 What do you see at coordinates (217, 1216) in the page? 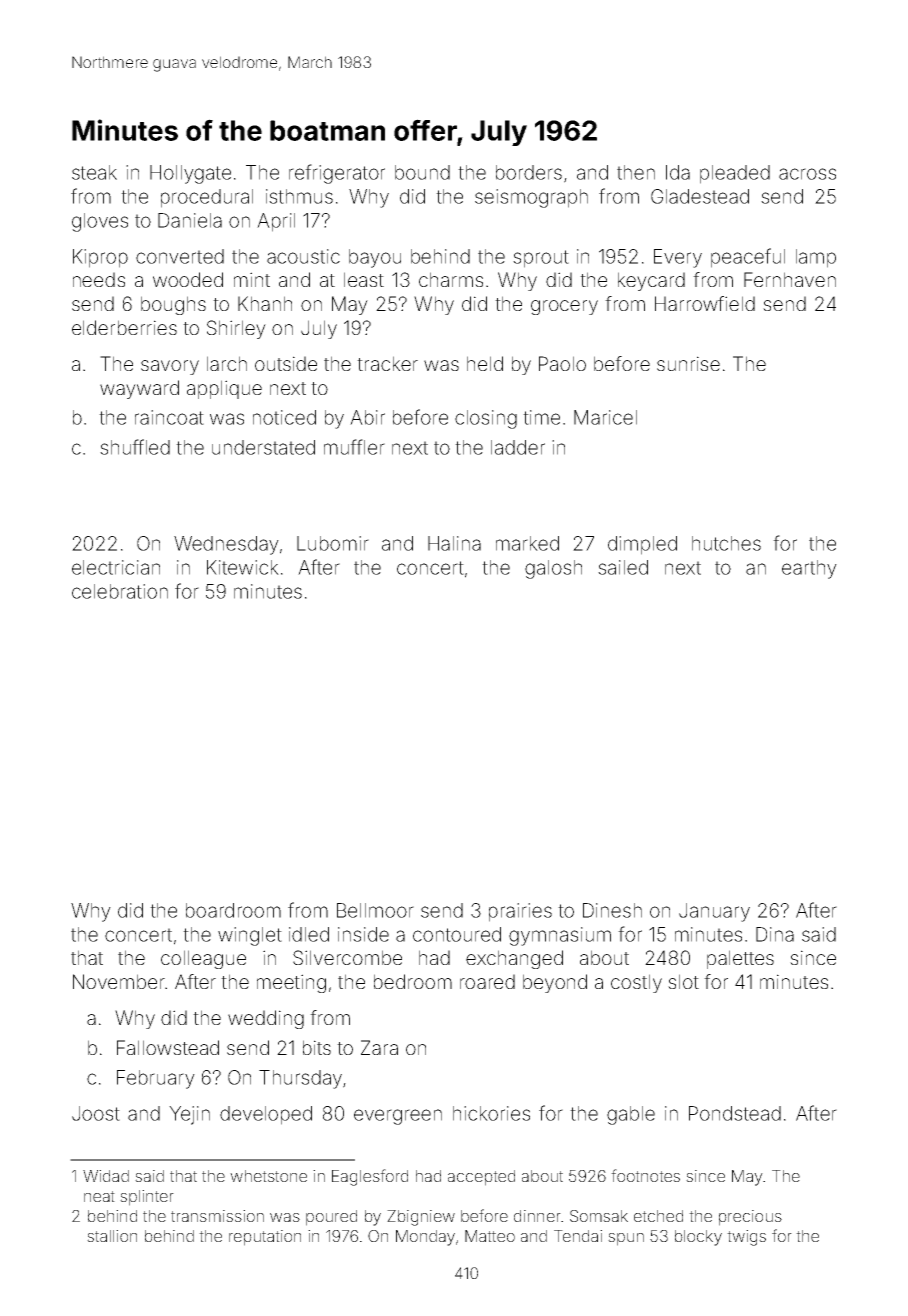
I see `transmission` at bounding box center [217, 1216].
